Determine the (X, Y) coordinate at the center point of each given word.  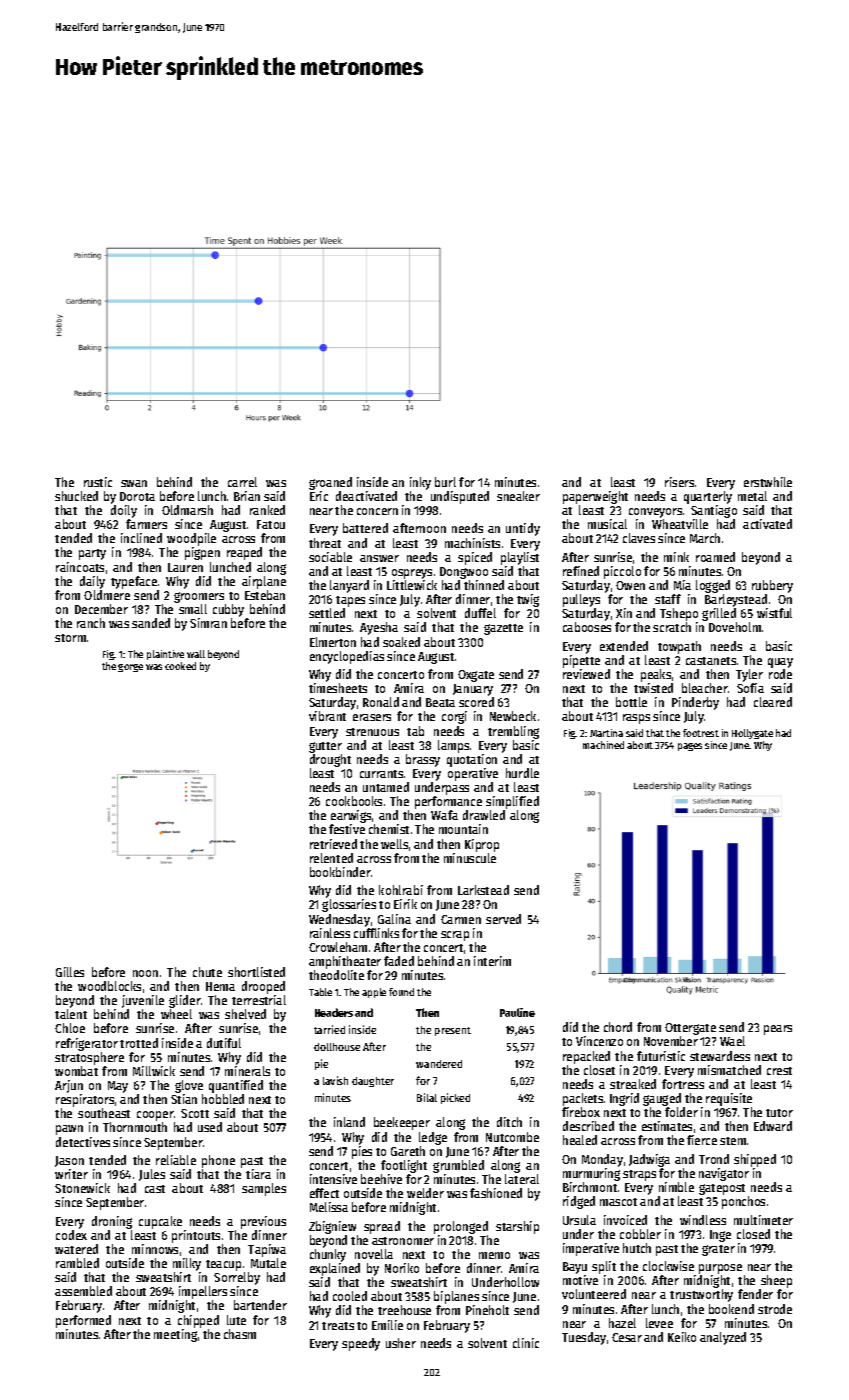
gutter (325, 747)
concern (377, 511)
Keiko (682, 1337)
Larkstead (483, 890)
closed (753, 1234)
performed (83, 1321)
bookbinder (340, 872)
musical (607, 524)
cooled (350, 1296)
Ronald (381, 702)
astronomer (403, 1241)
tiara (258, 1174)
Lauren (185, 567)
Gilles (70, 972)
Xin (624, 613)
